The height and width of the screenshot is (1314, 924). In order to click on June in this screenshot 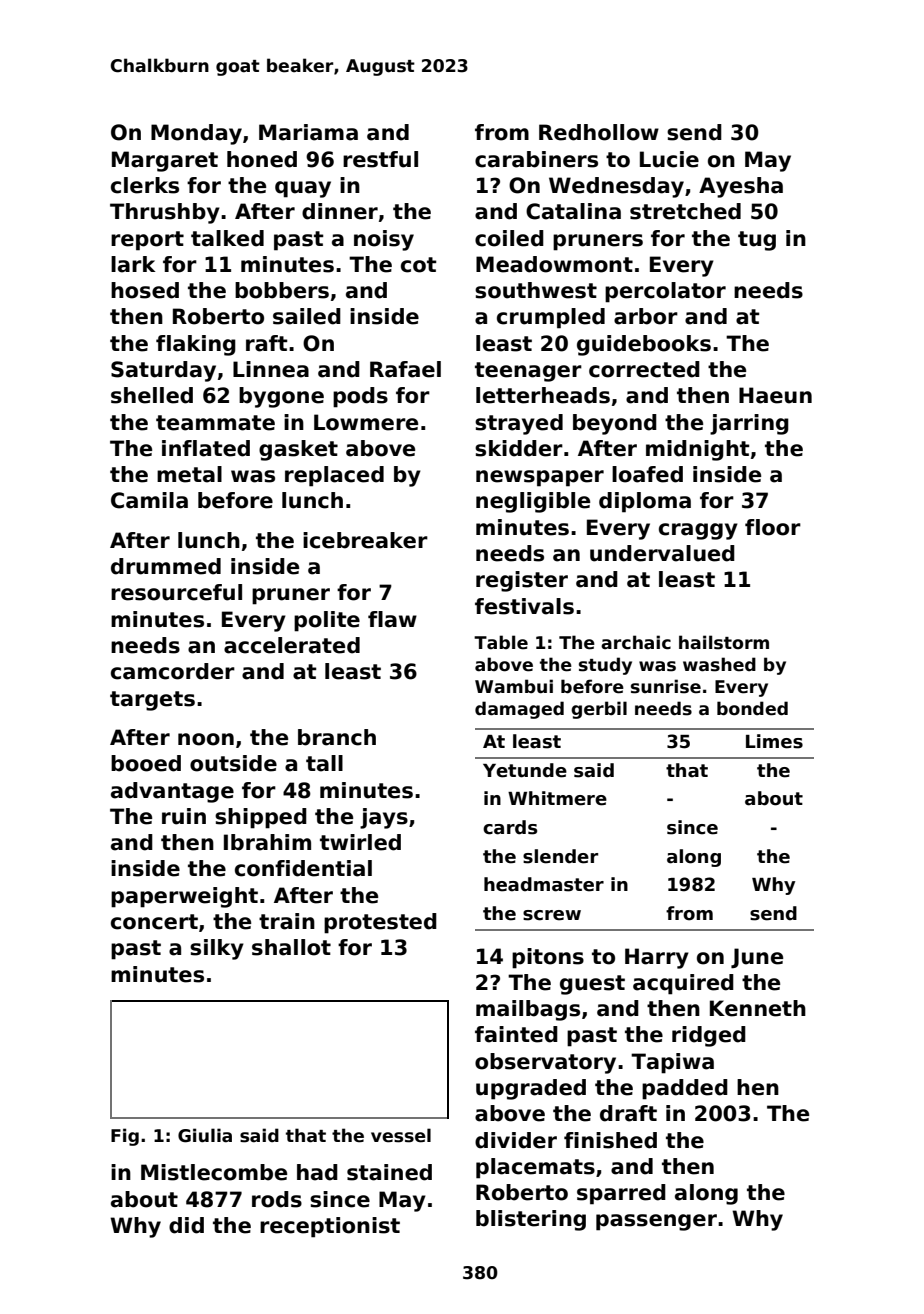, I will do `click(757, 958)`.
